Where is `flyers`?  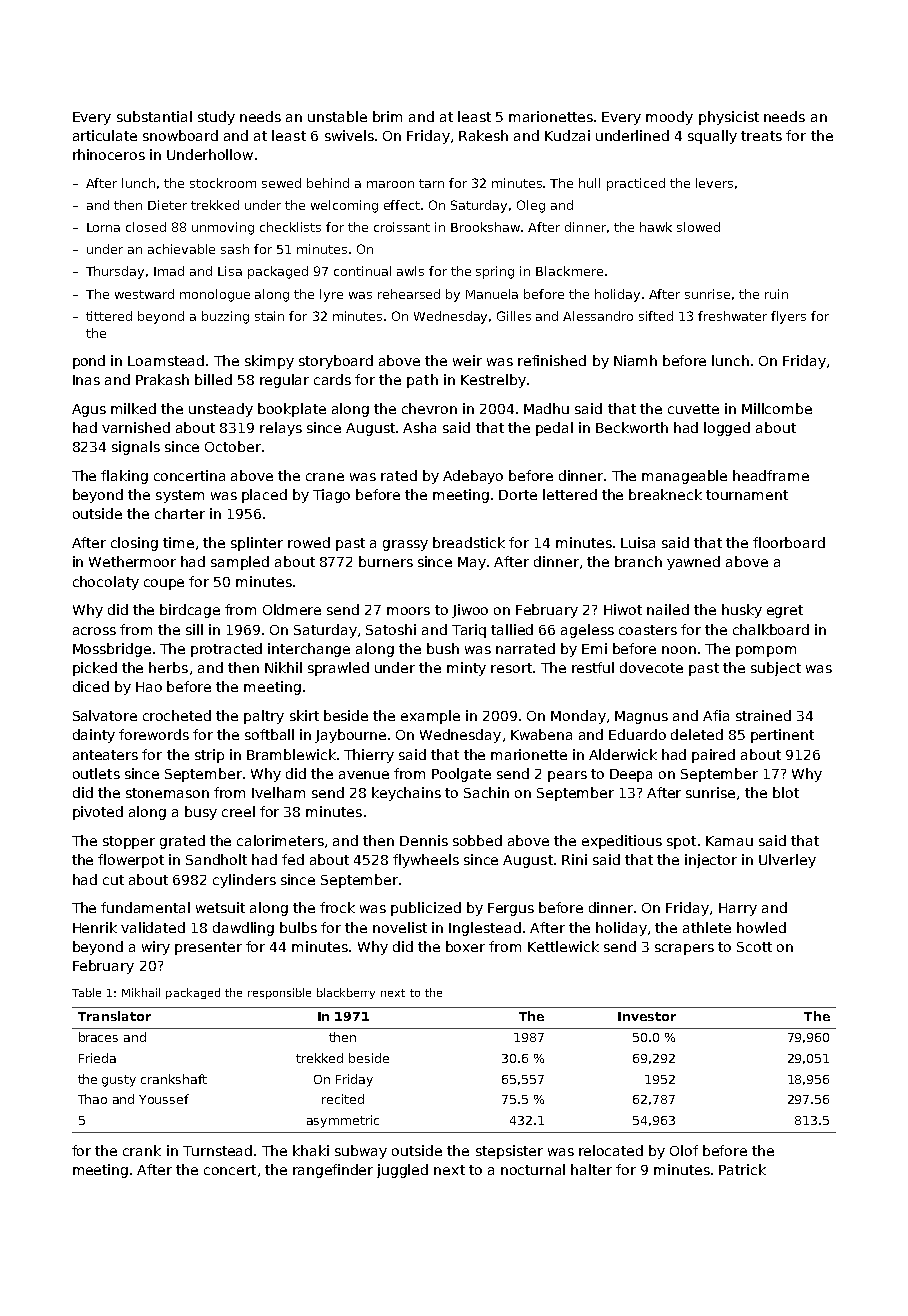 flyers is located at coordinates (788, 317).
